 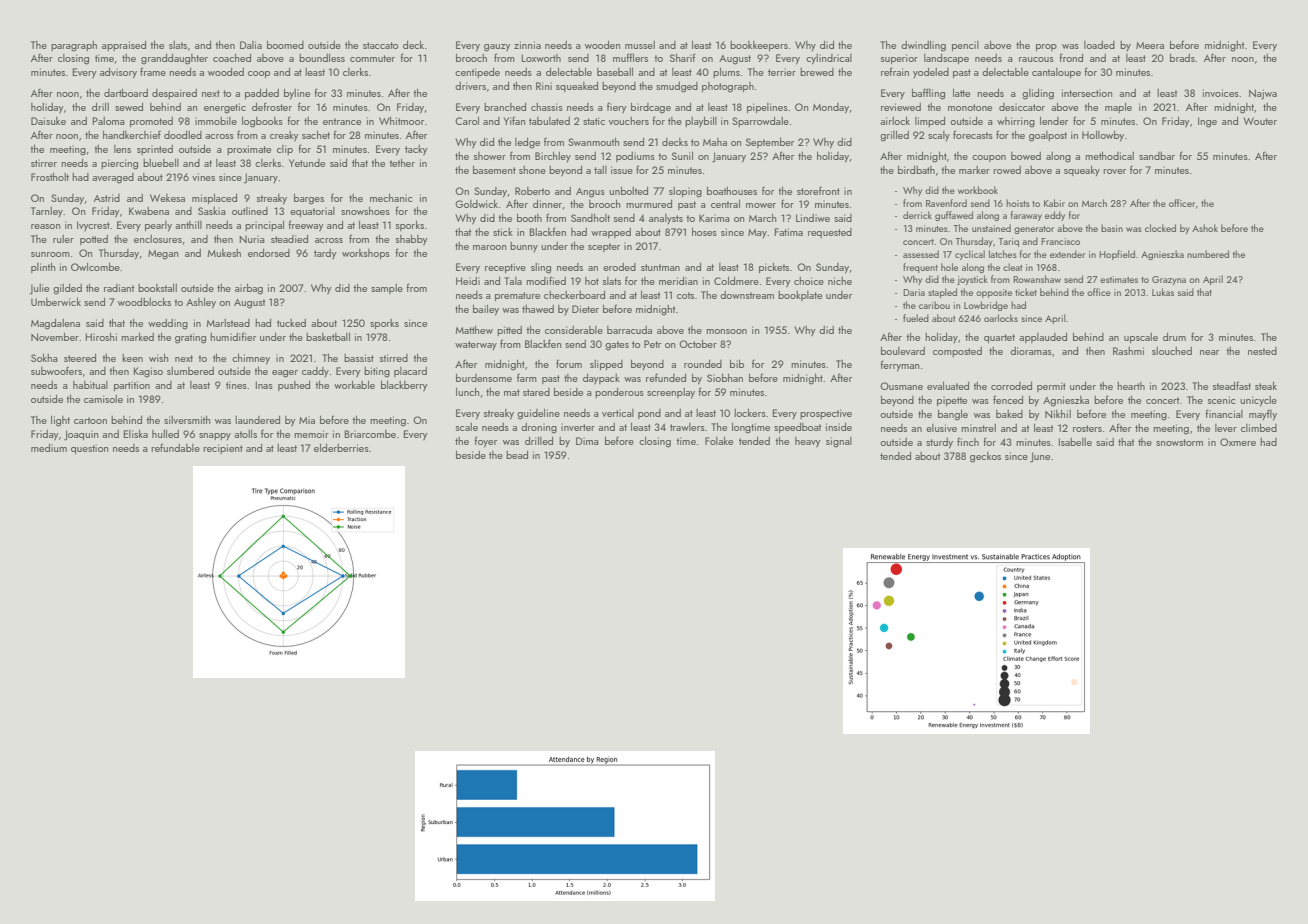 I want to click on mussel, so click(x=640, y=45).
